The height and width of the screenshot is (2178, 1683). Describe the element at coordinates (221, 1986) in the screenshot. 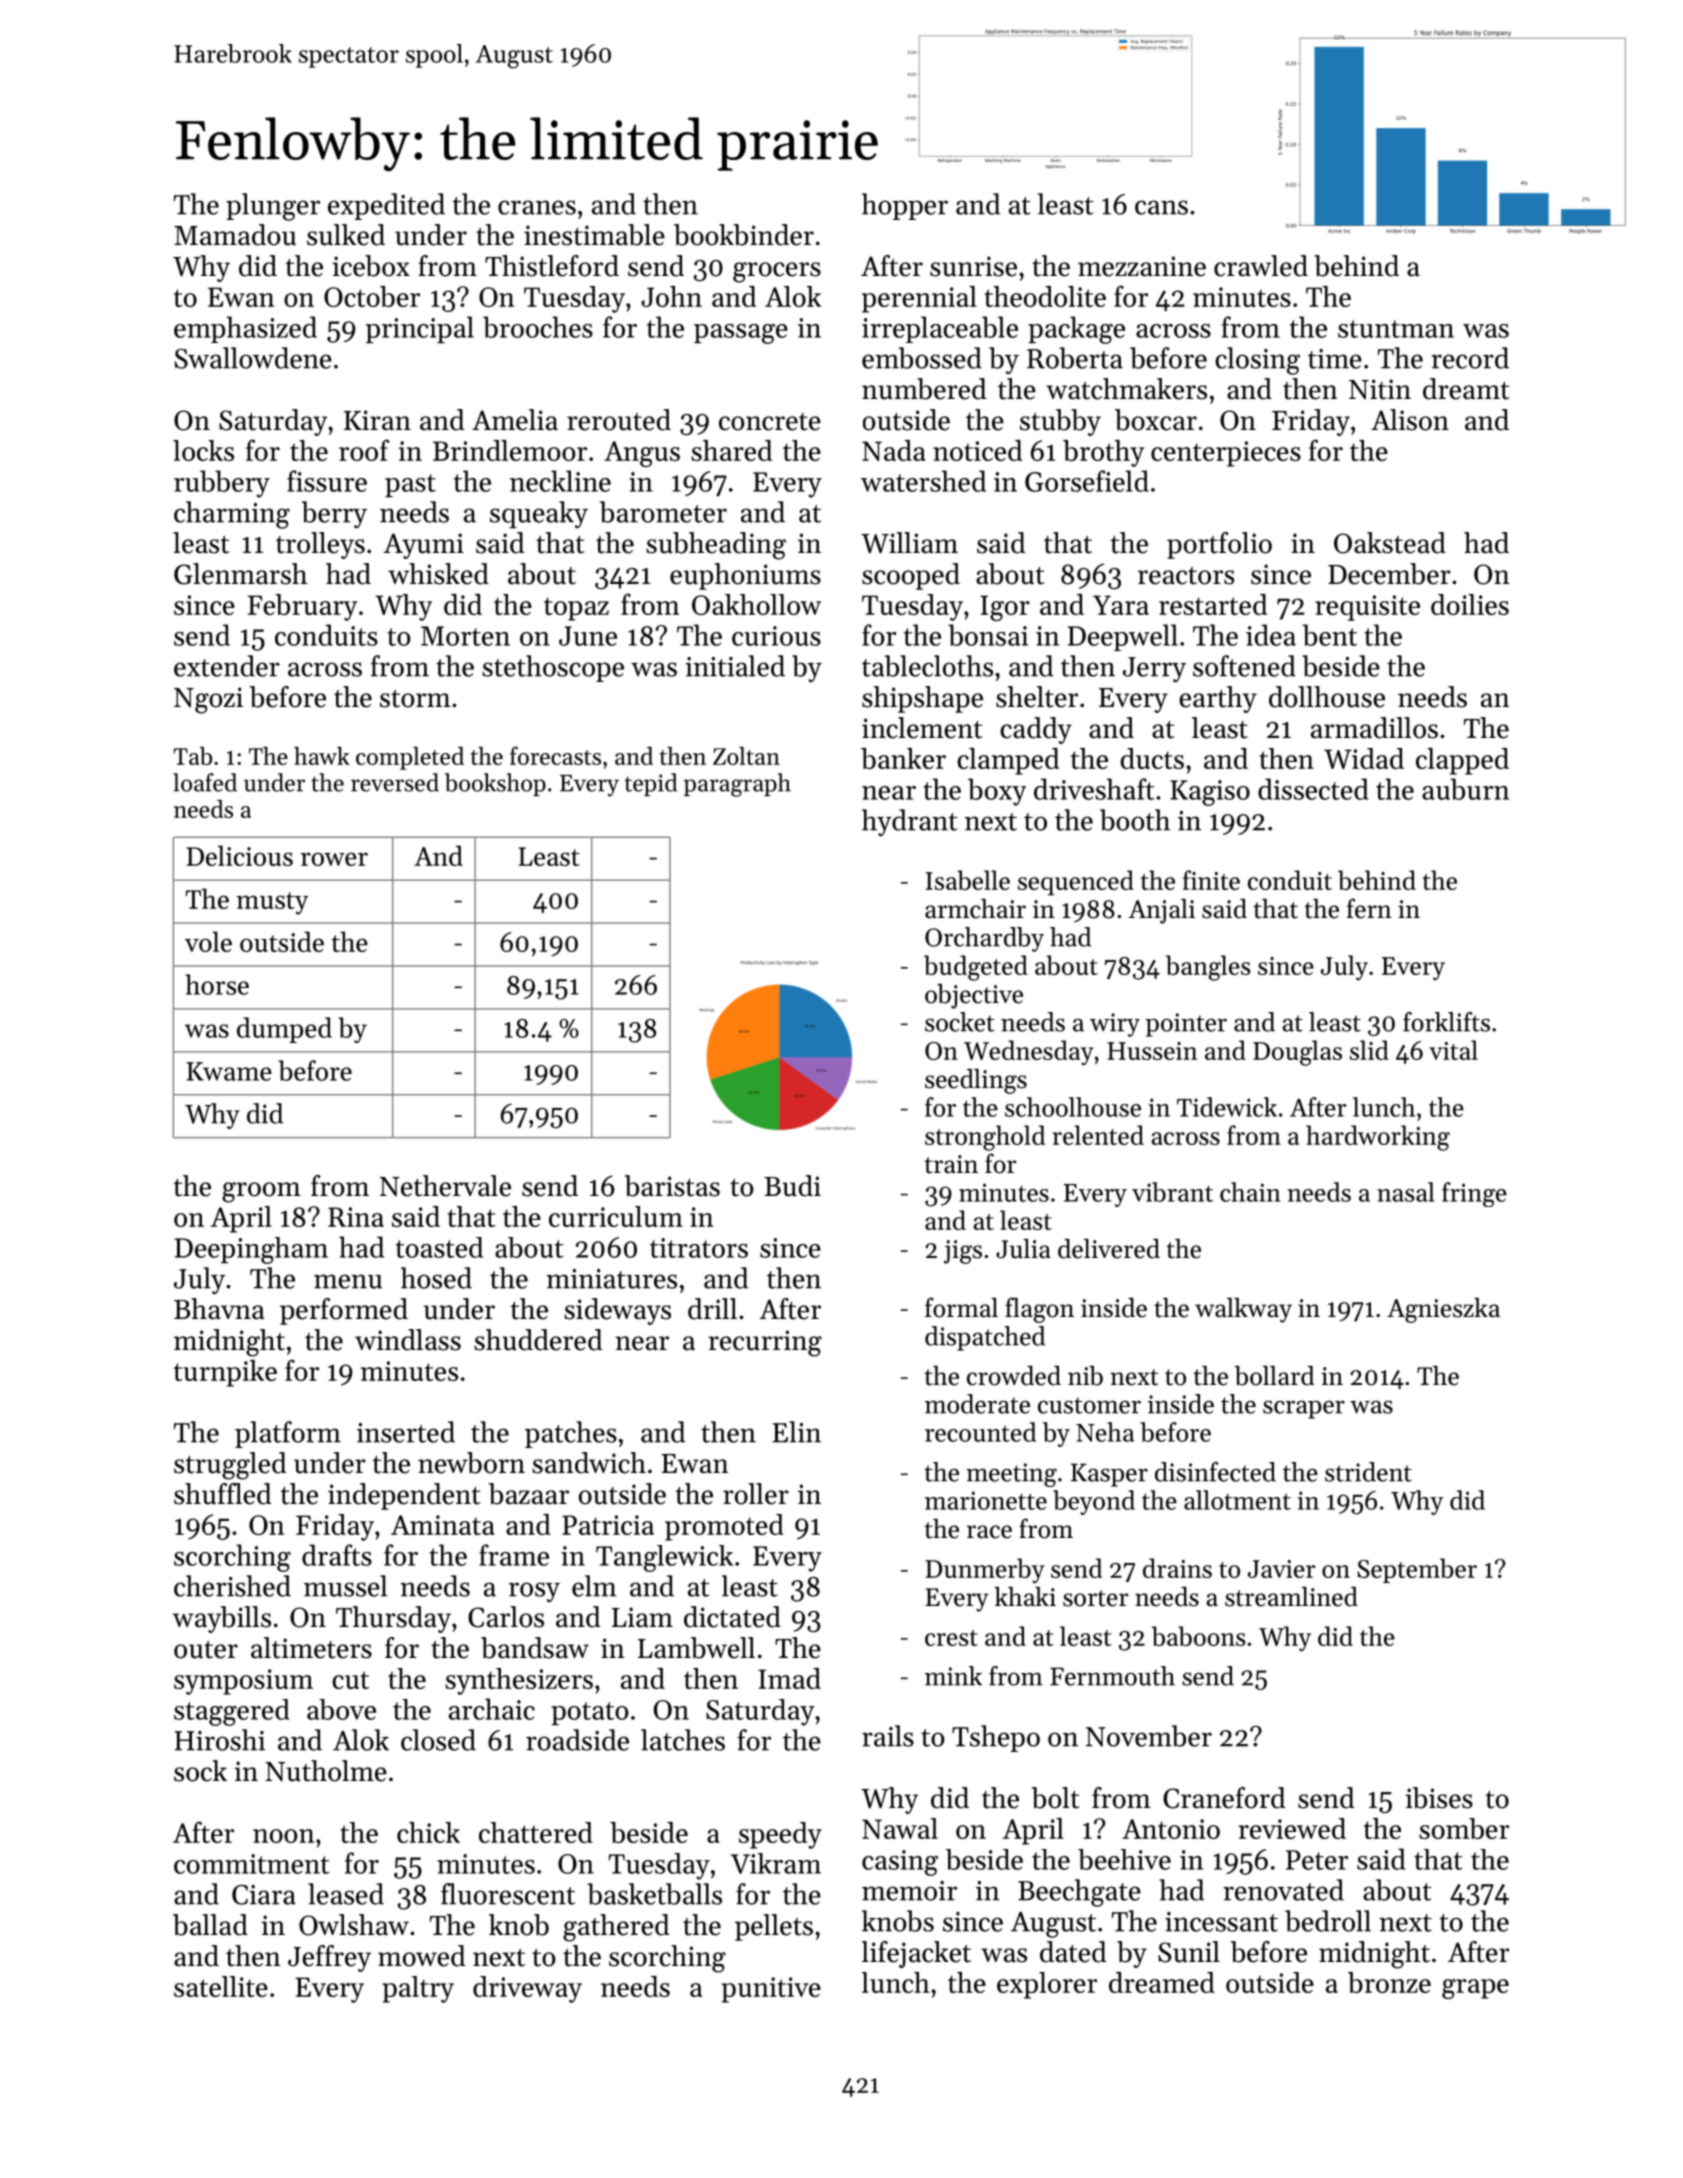

I see `satellite` at that location.
